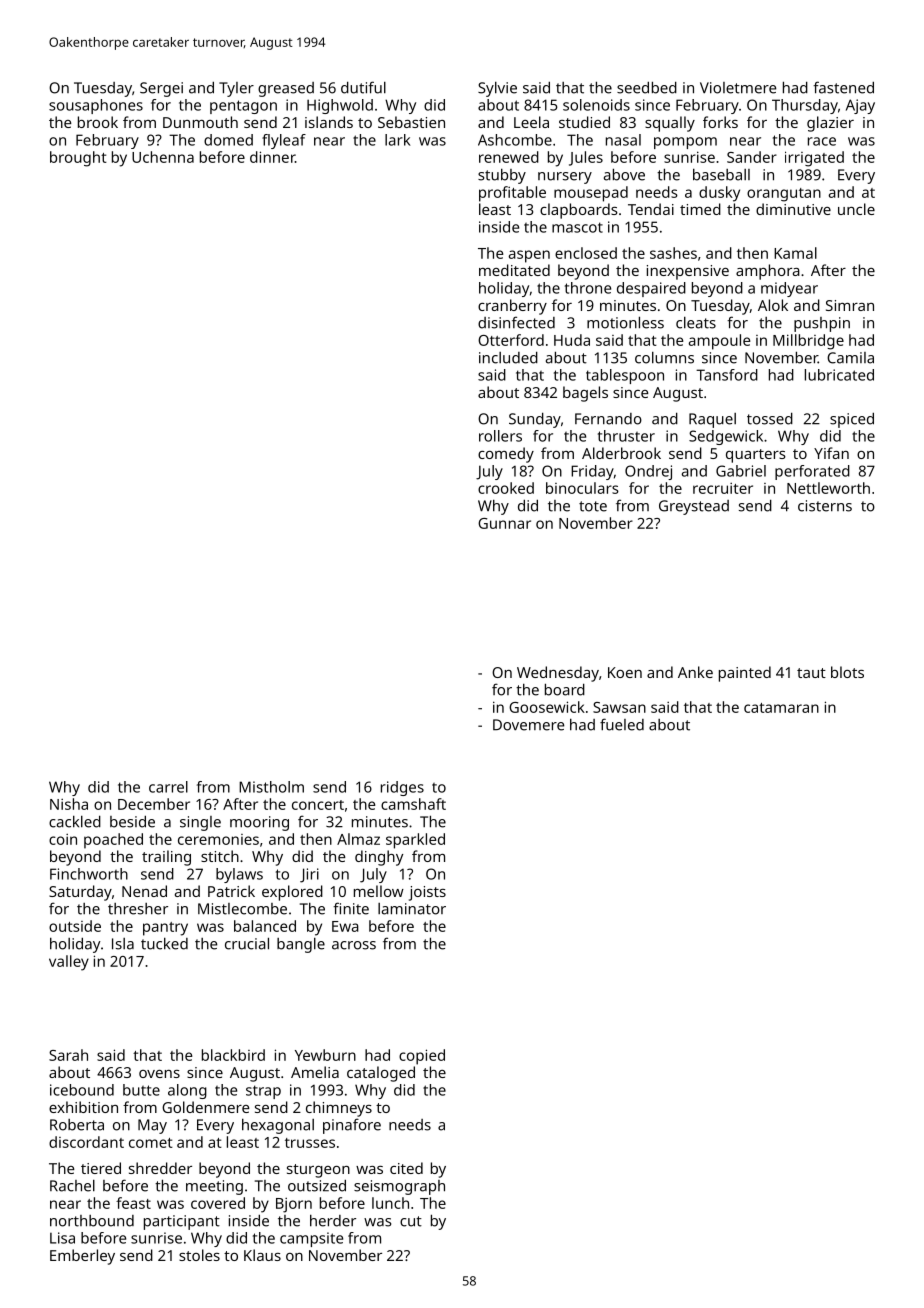 The height and width of the document is (1308, 924). What do you see at coordinates (262, 1255) in the document?
I see `Klaus` at bounding box center [262, 1255].
